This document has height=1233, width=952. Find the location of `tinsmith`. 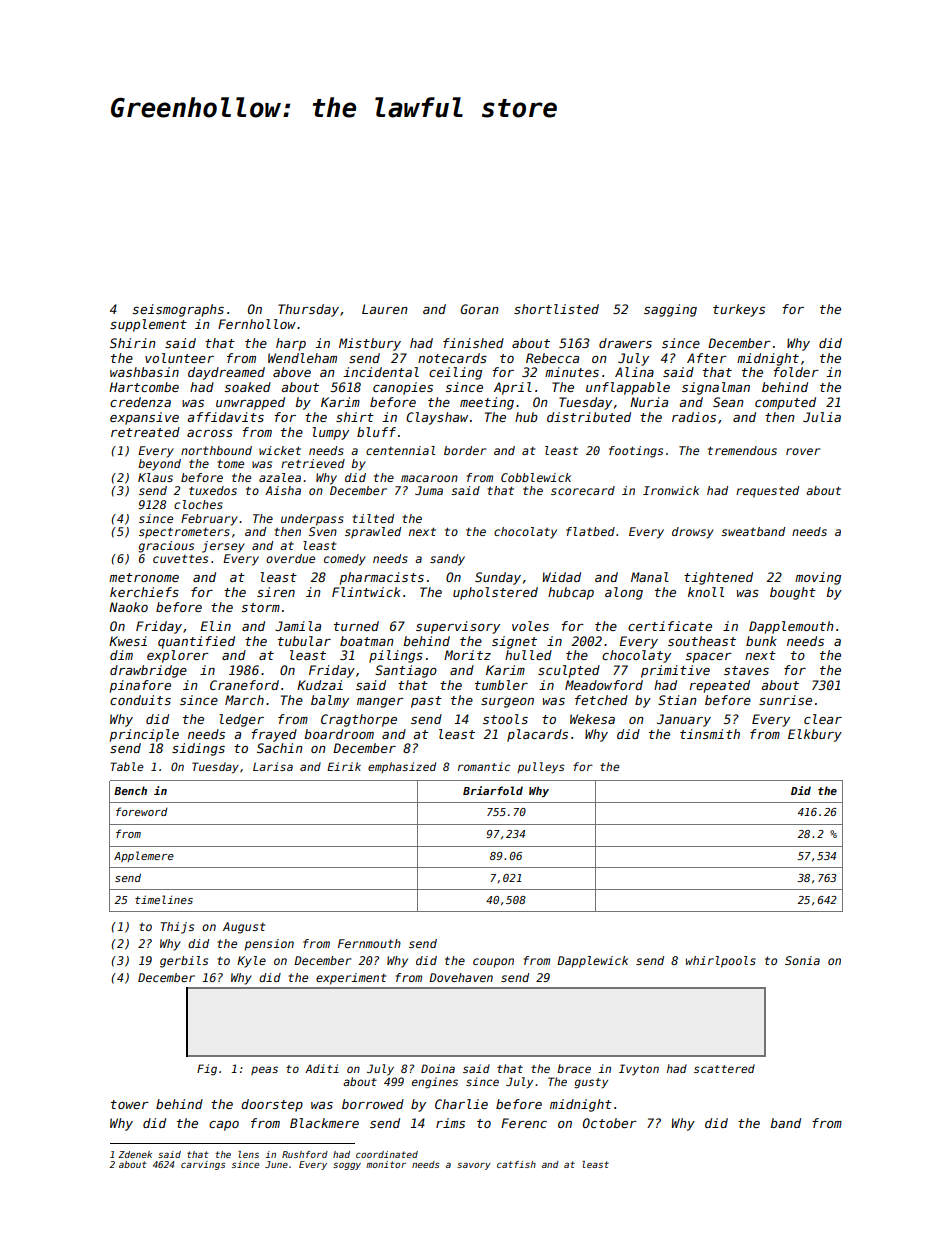

tinsmith is located at coordinates (710, 734).
